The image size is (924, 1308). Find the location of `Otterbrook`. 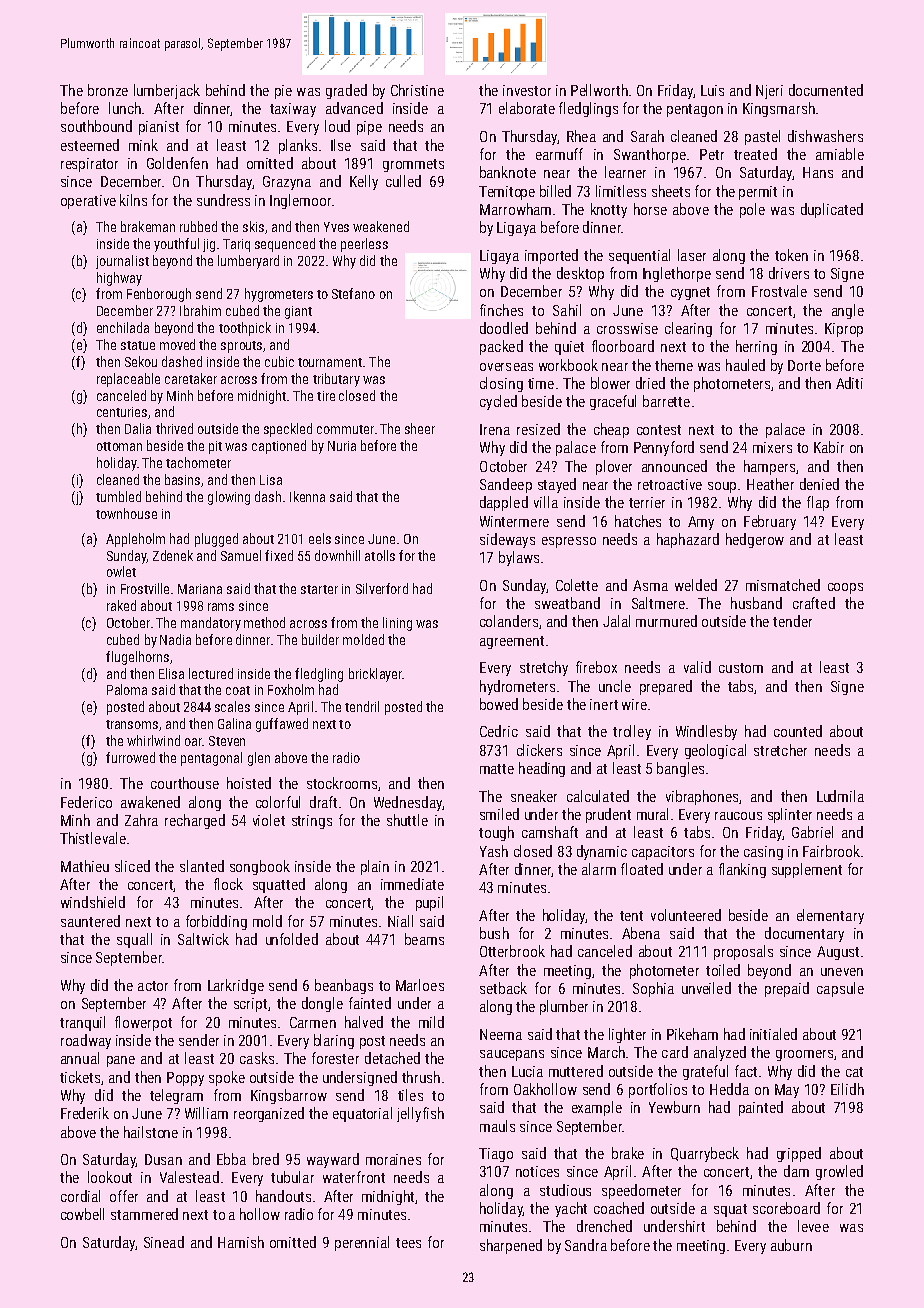

Otterbrook is located at coordinates (512, 951).
